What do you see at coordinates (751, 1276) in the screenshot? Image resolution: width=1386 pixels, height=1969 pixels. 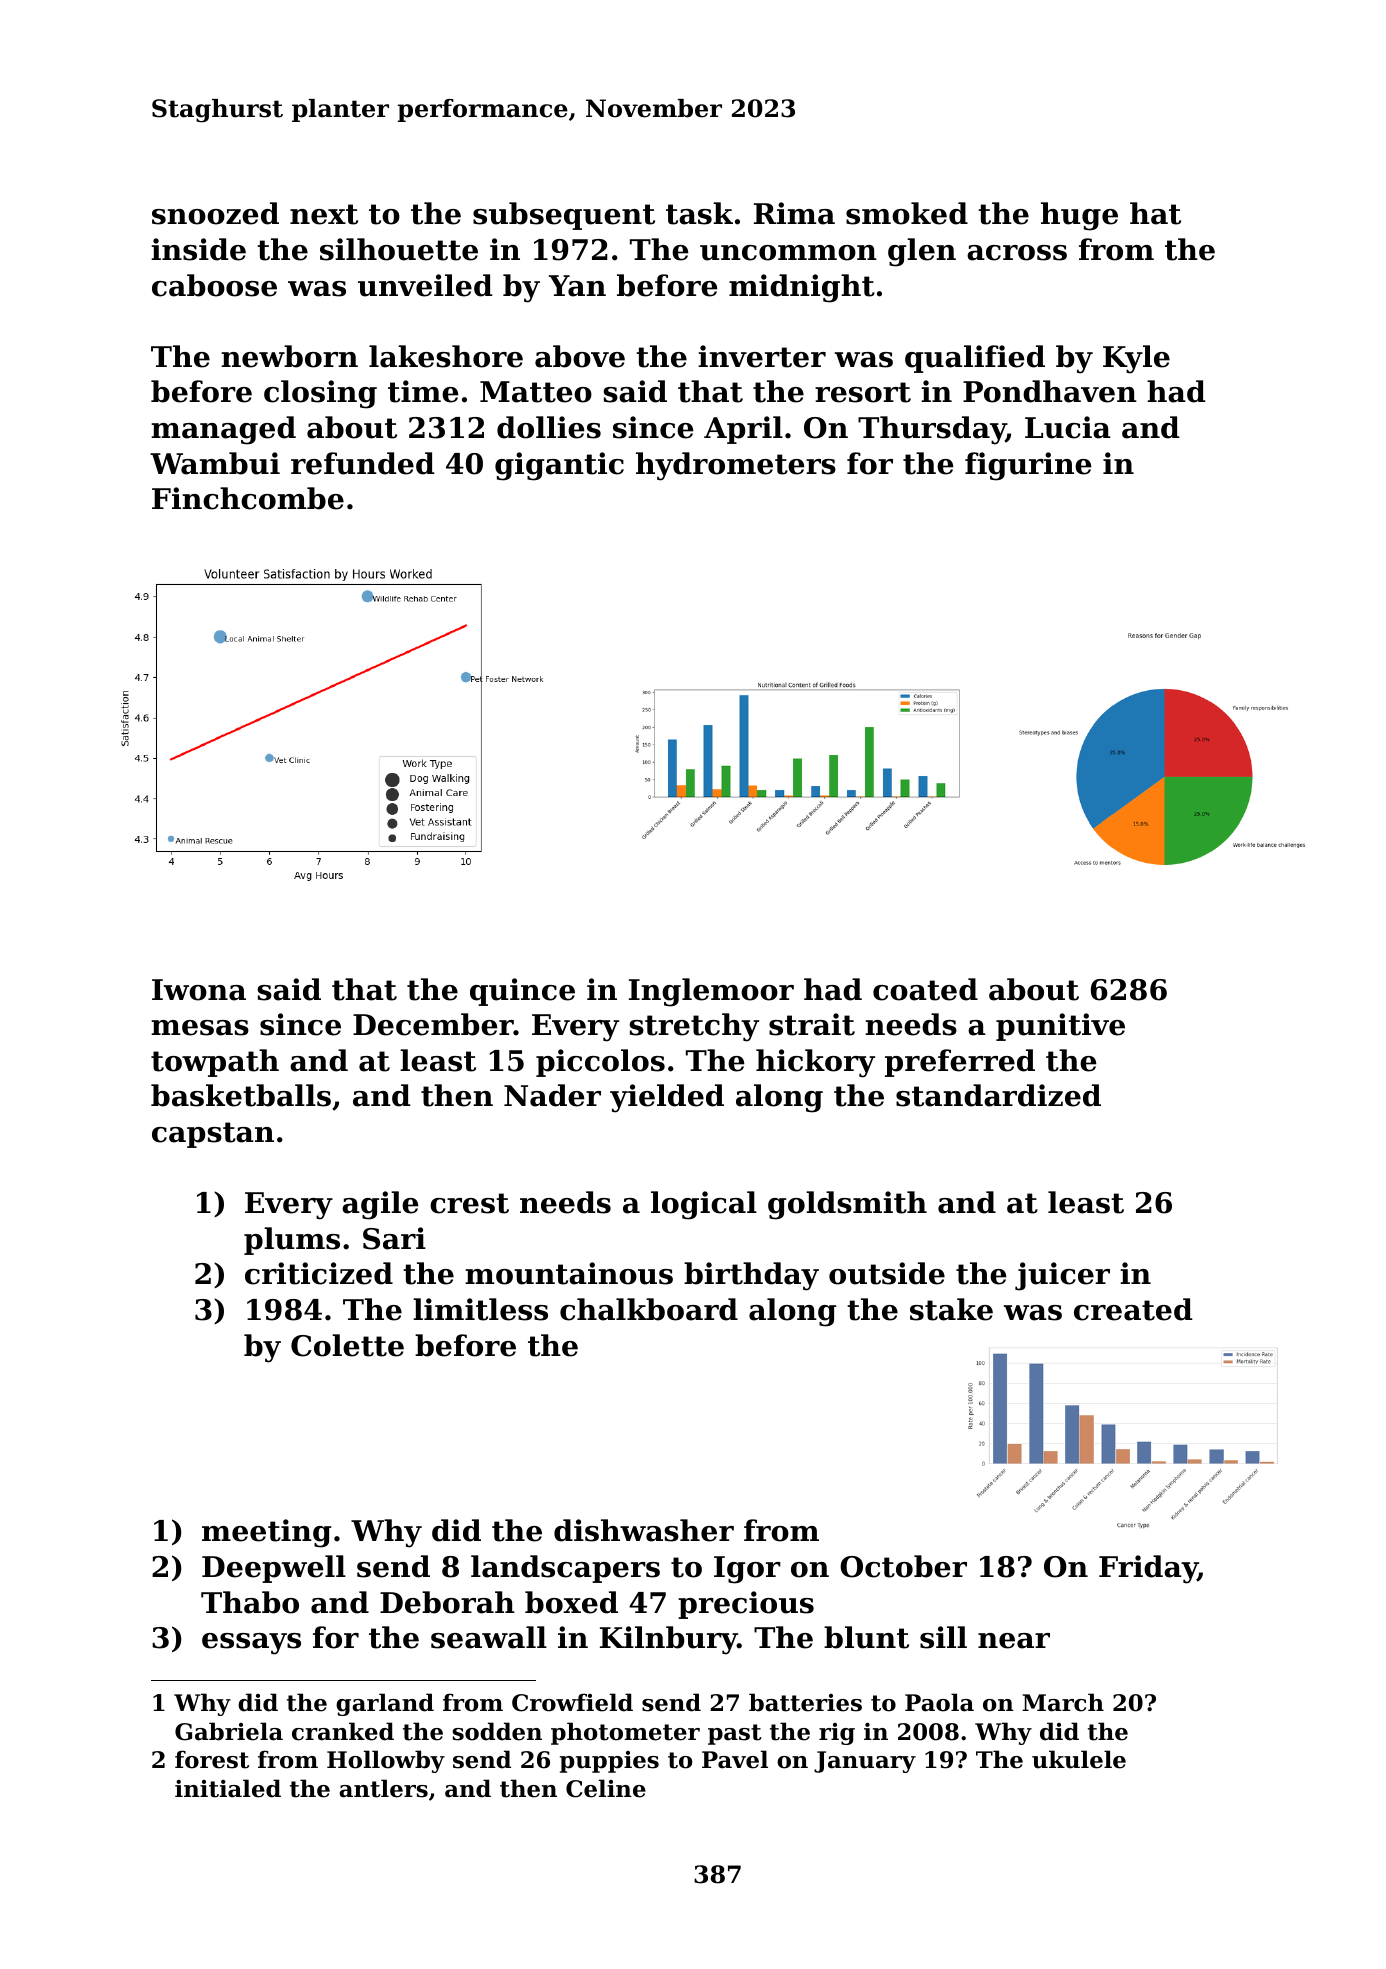 I see `birthday` at bounding box center [751, 1276].
